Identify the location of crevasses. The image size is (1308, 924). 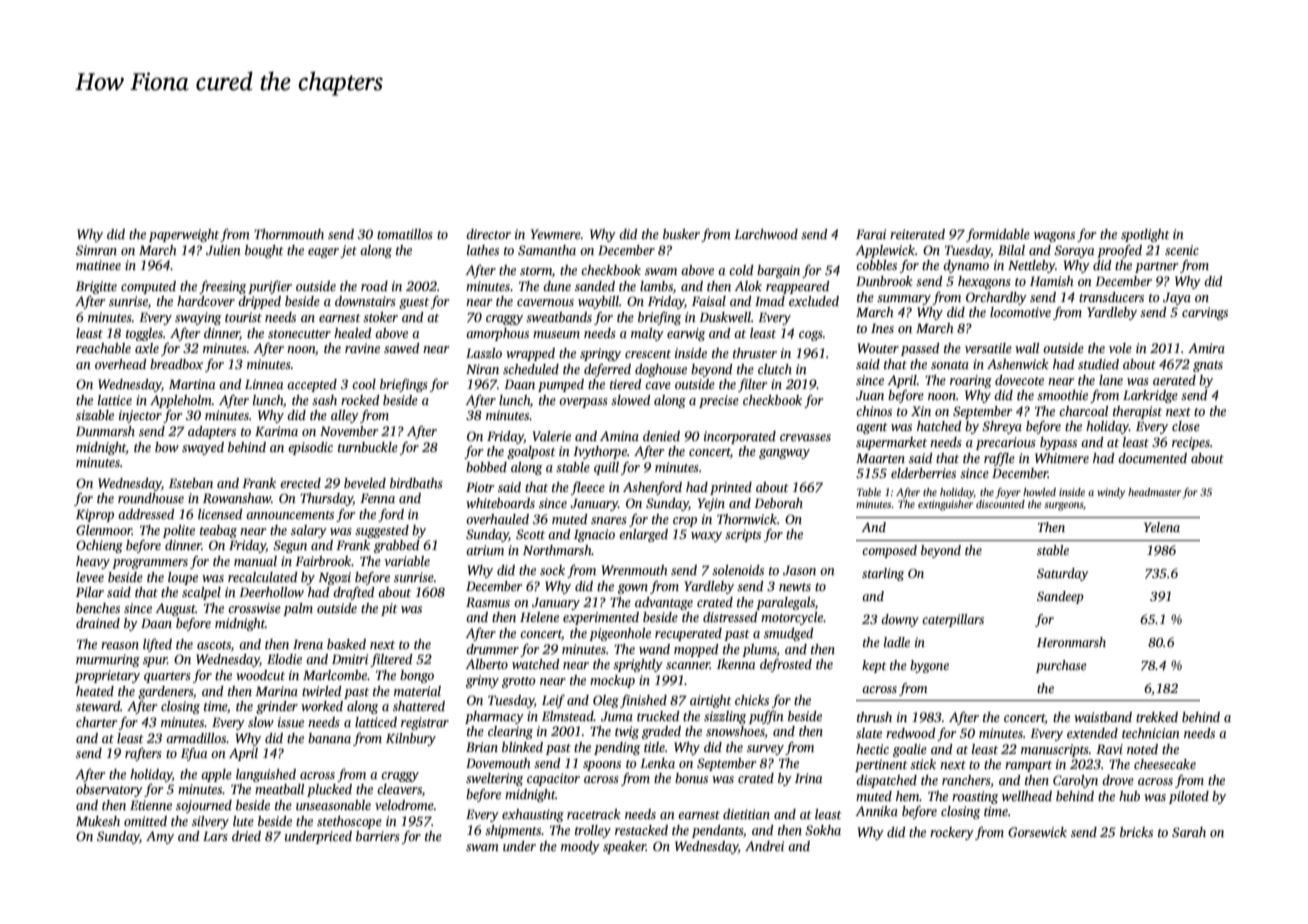
(805, 437).
